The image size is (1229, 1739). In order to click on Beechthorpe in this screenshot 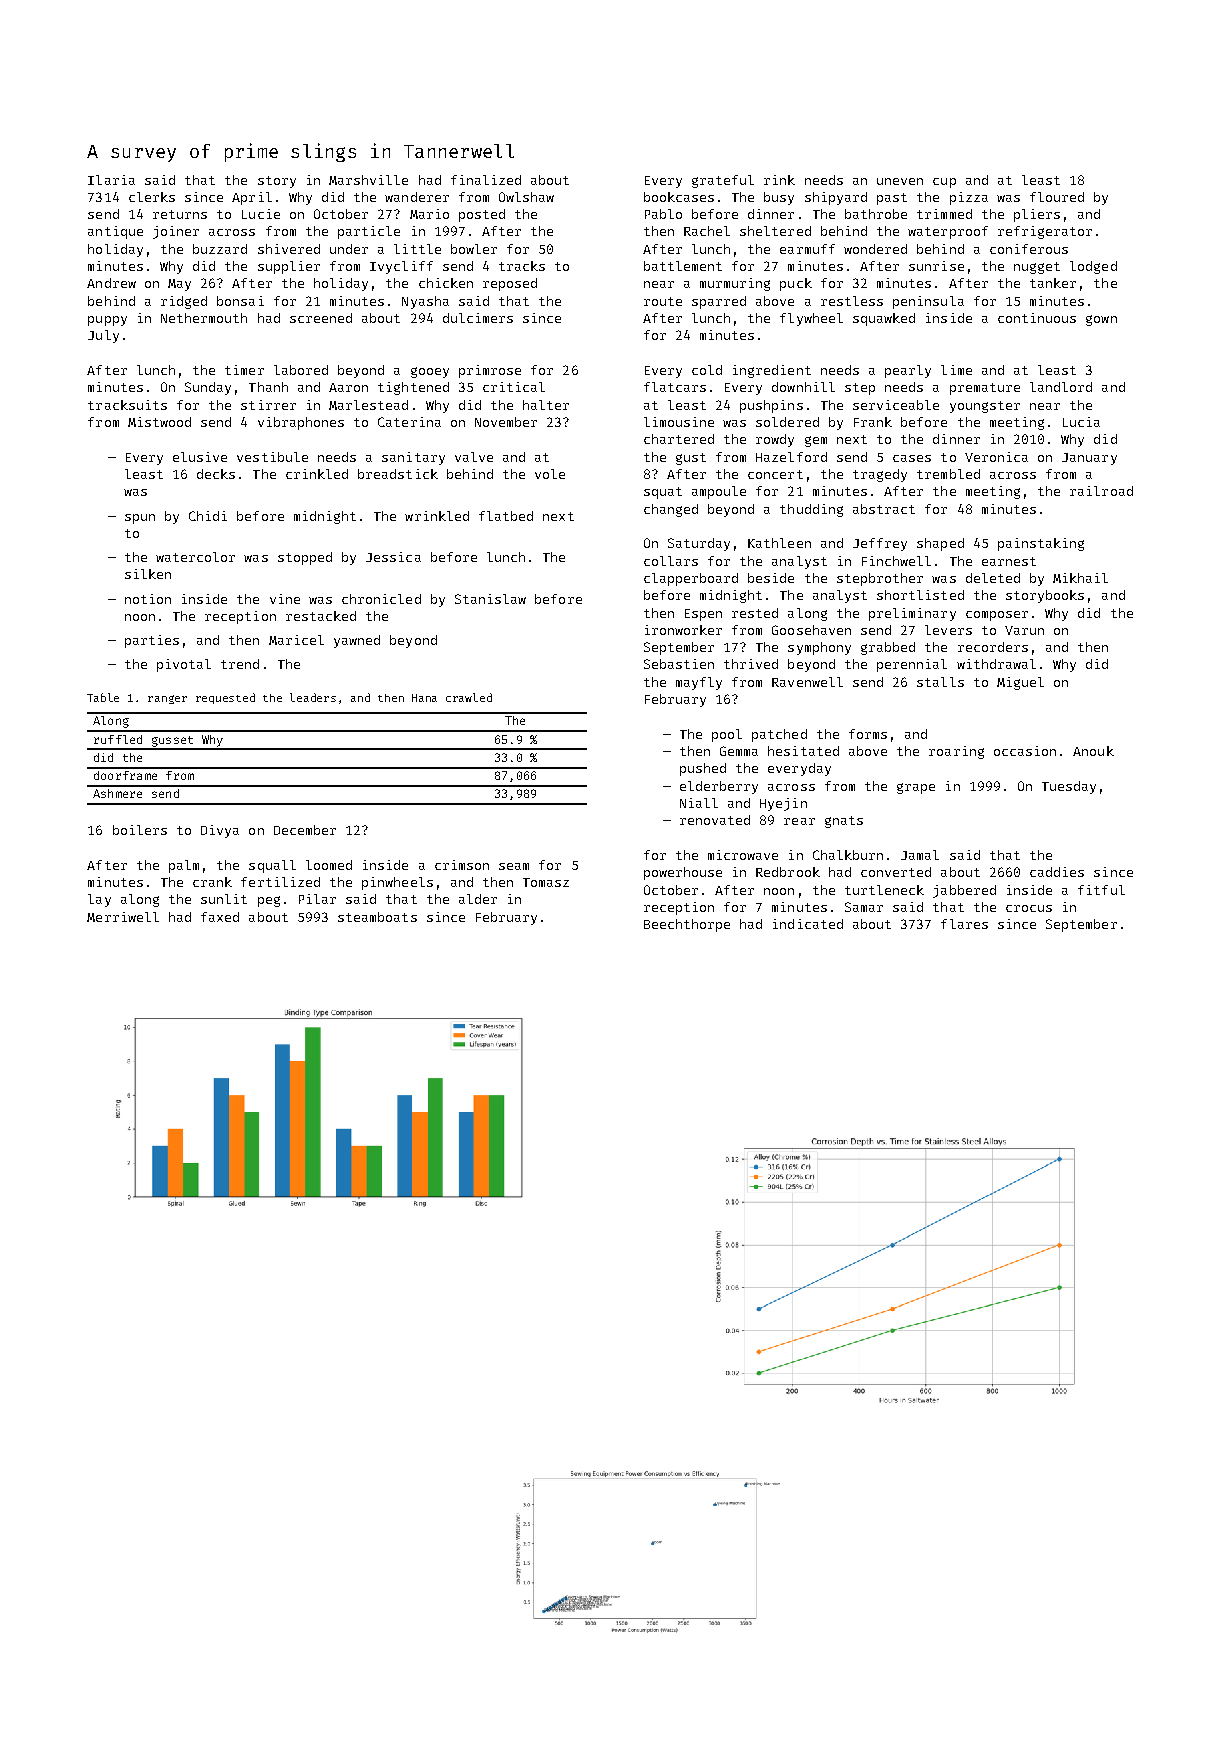, I will do `click(687, 925)`.
